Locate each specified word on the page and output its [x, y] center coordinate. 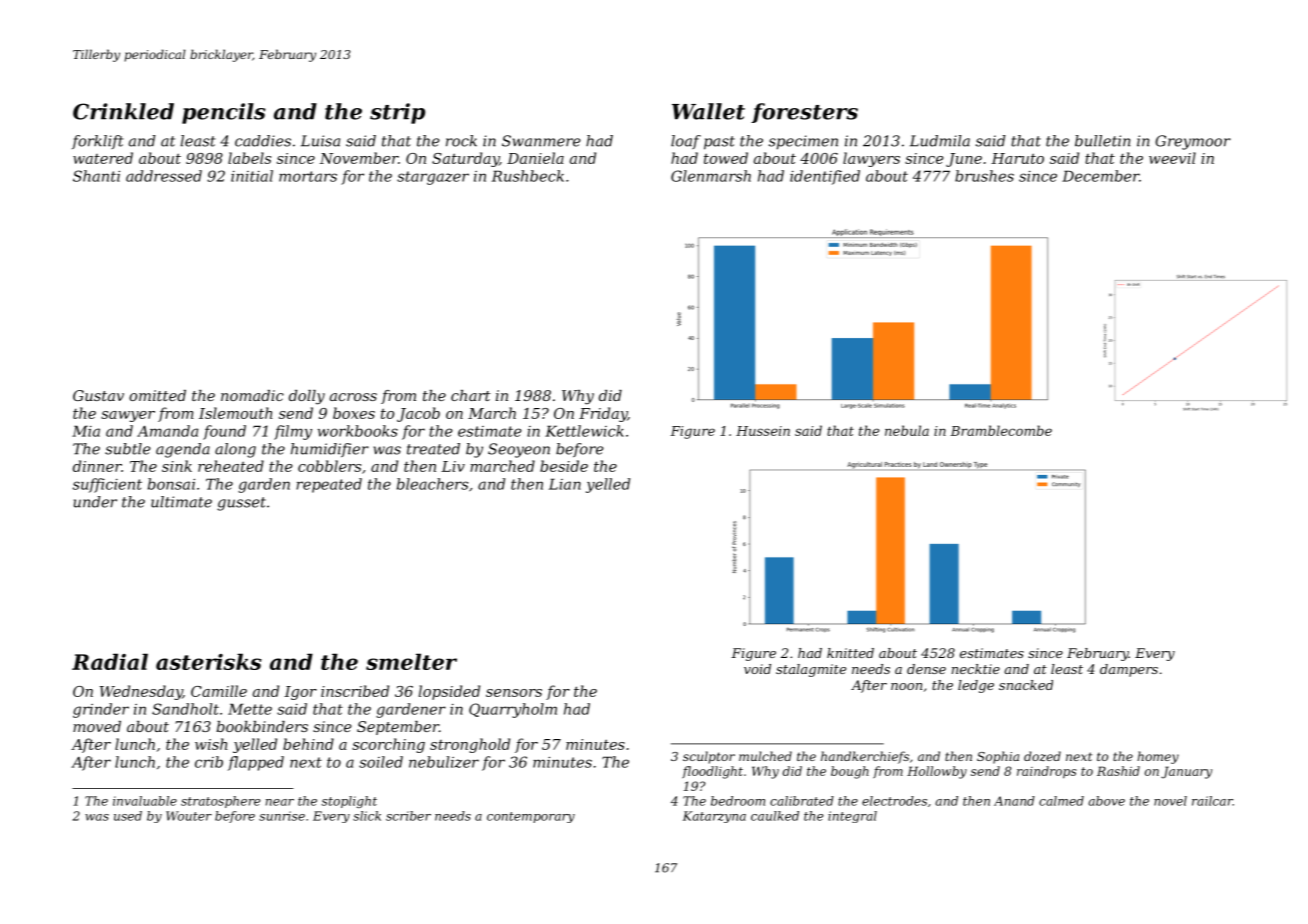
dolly [307, 397]
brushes [984, 176]
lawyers [871, 159]
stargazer [433, 178]
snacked [1026, 685]
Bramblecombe [1001, 430]
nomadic [252, 395]
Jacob [418, 414]
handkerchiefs [865, 757]
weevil [1172, 158]
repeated [329, 485]
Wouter [189, 816]
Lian [565, 484]
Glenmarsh [711, 176]
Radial [110, 661]
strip [397, 113]
